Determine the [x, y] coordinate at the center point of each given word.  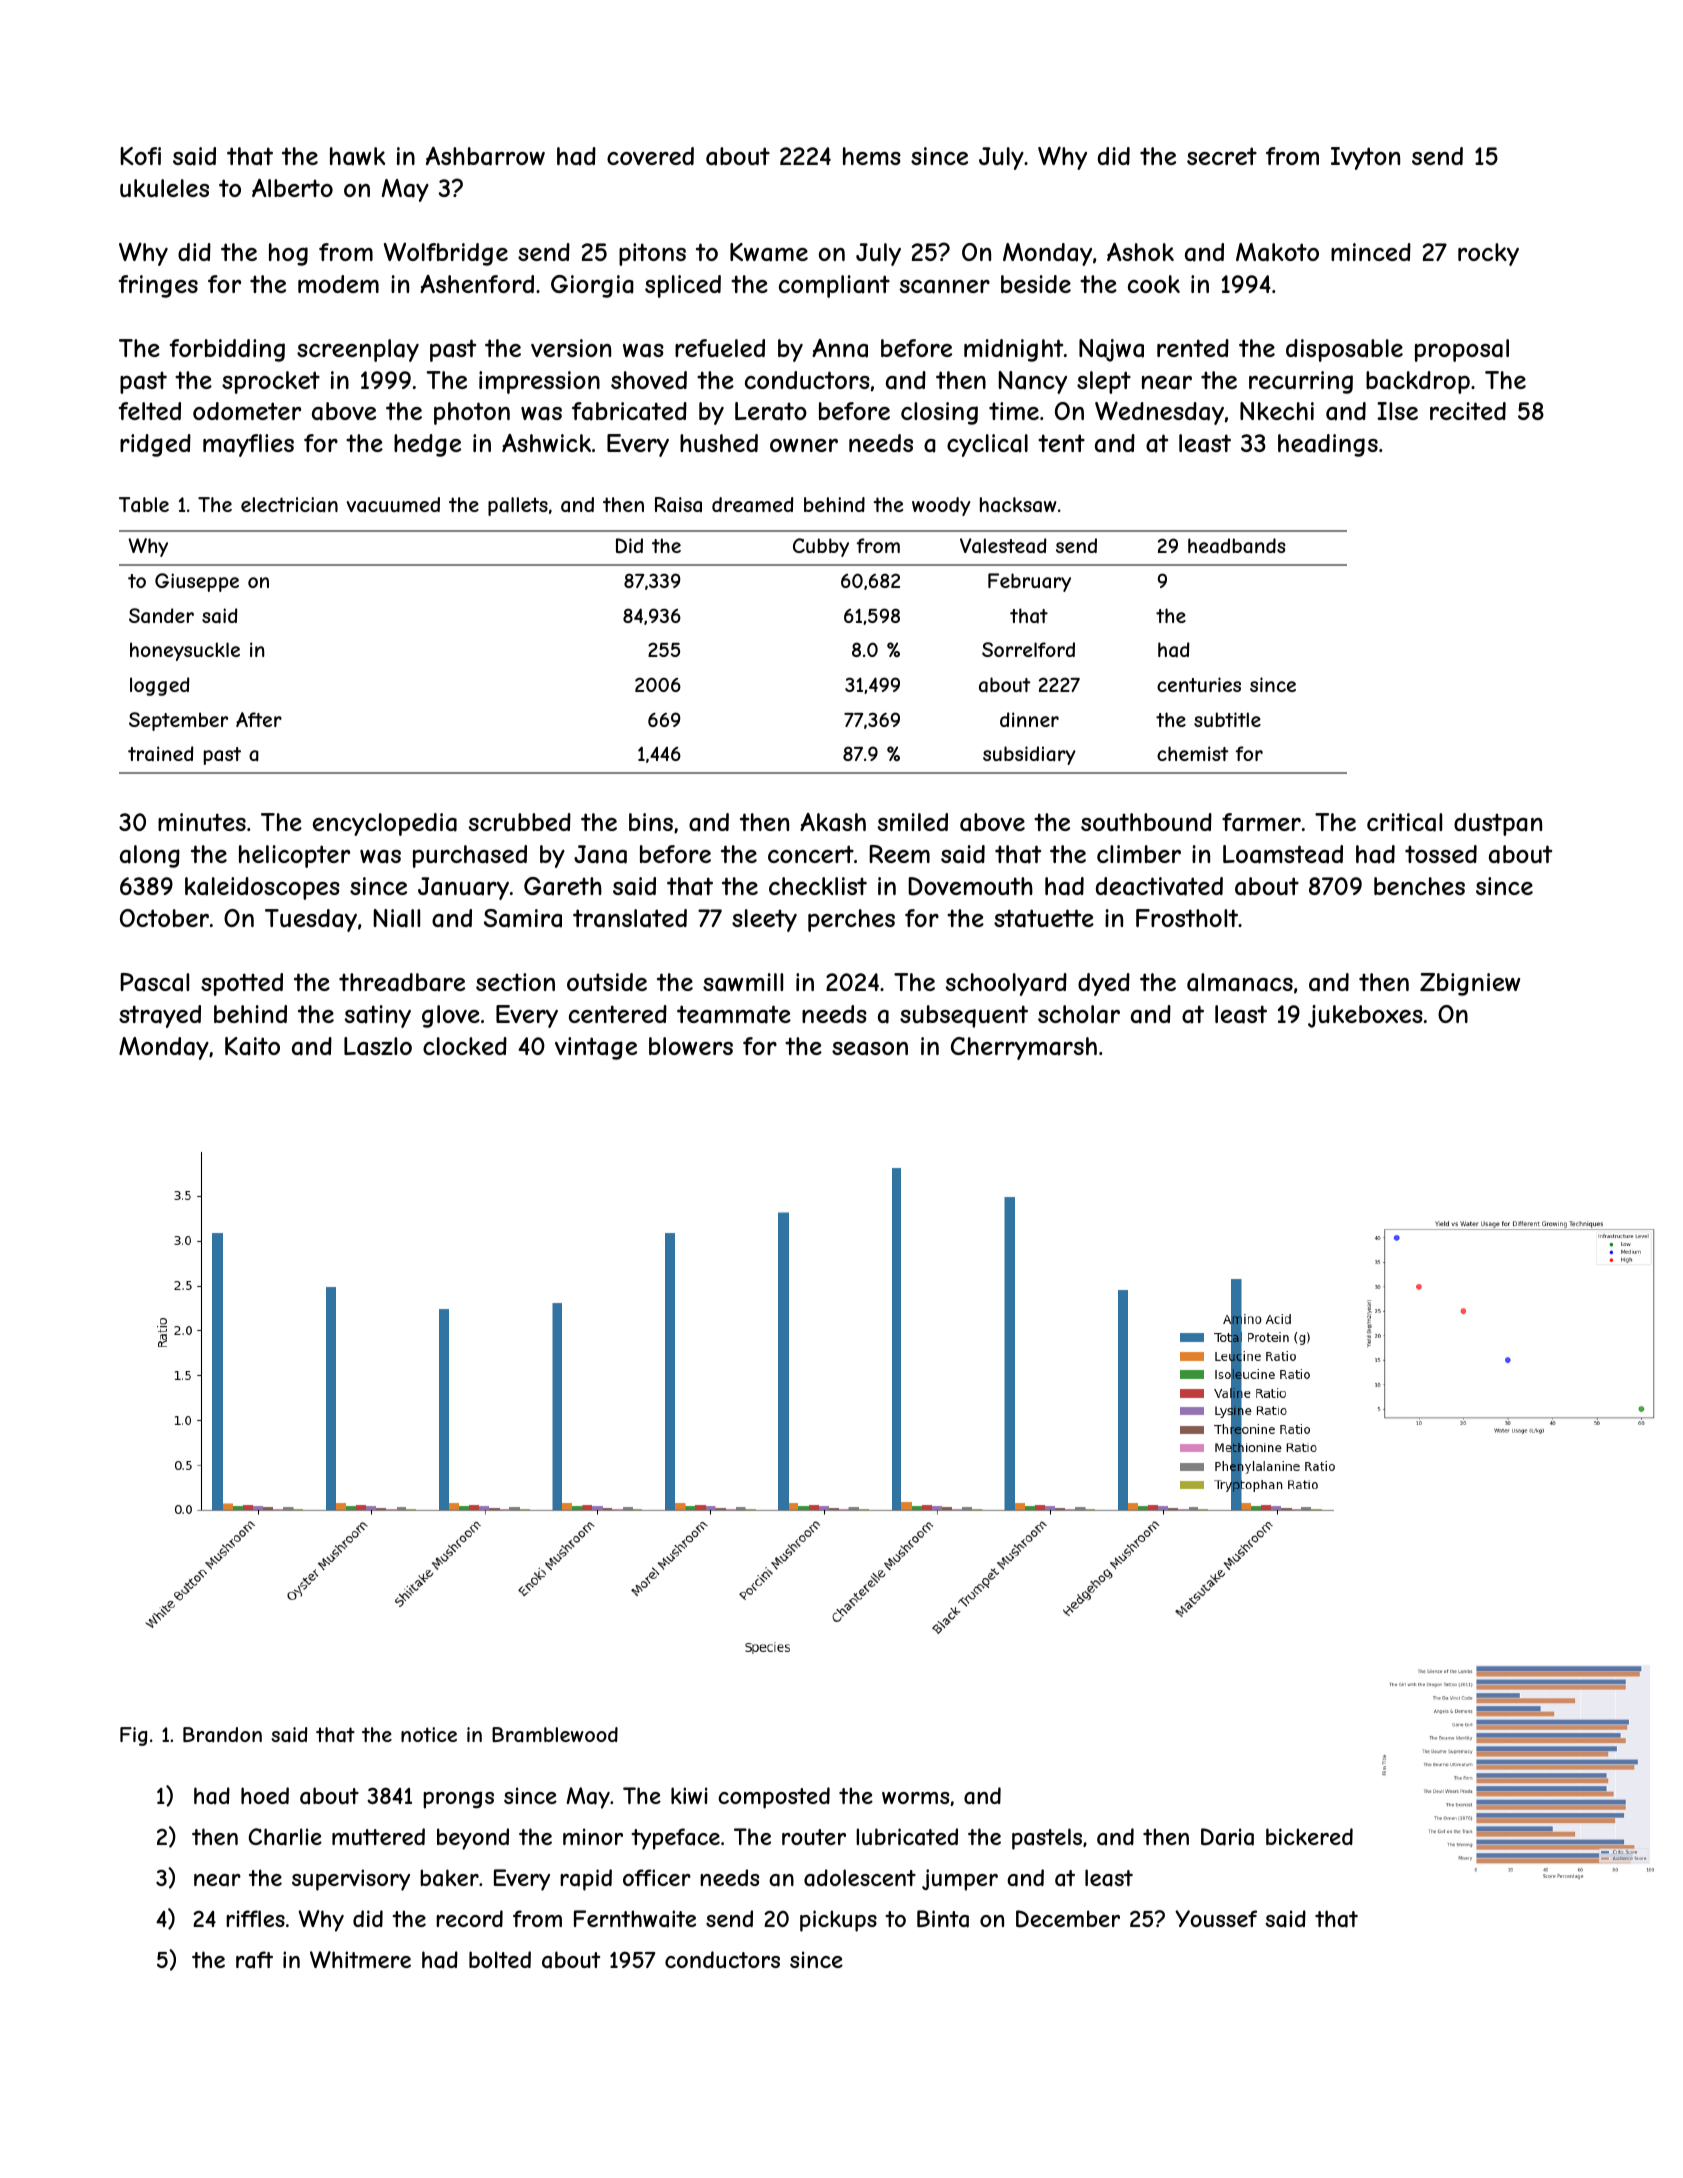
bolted [500, 1959]
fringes [158, 286]
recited [1468, 411]
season [870, 1049]
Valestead [1003, 546]
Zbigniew [1470, 984]
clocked [465, 1046]
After [259, 719]
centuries [1199, 684]
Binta [943, 1919]
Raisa [678, 504]
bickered [1309, 1836]
